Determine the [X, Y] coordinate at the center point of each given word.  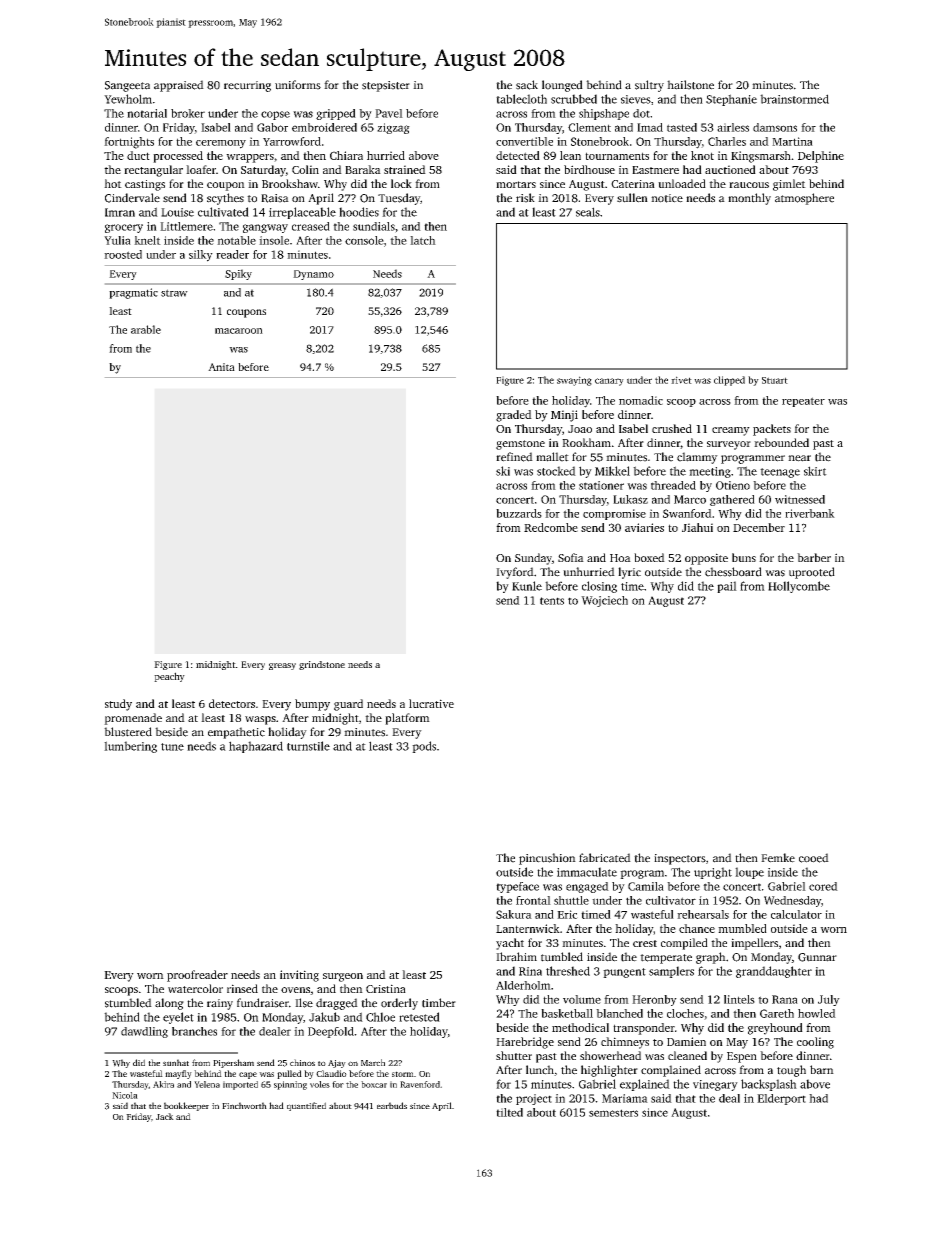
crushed [672, 428]
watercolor [195, 988]
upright [713, 873]
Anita [221, 367]
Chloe [380, 1017]
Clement [589, 127]
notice [667, 198]
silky [201, 256]
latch [423, 240]
